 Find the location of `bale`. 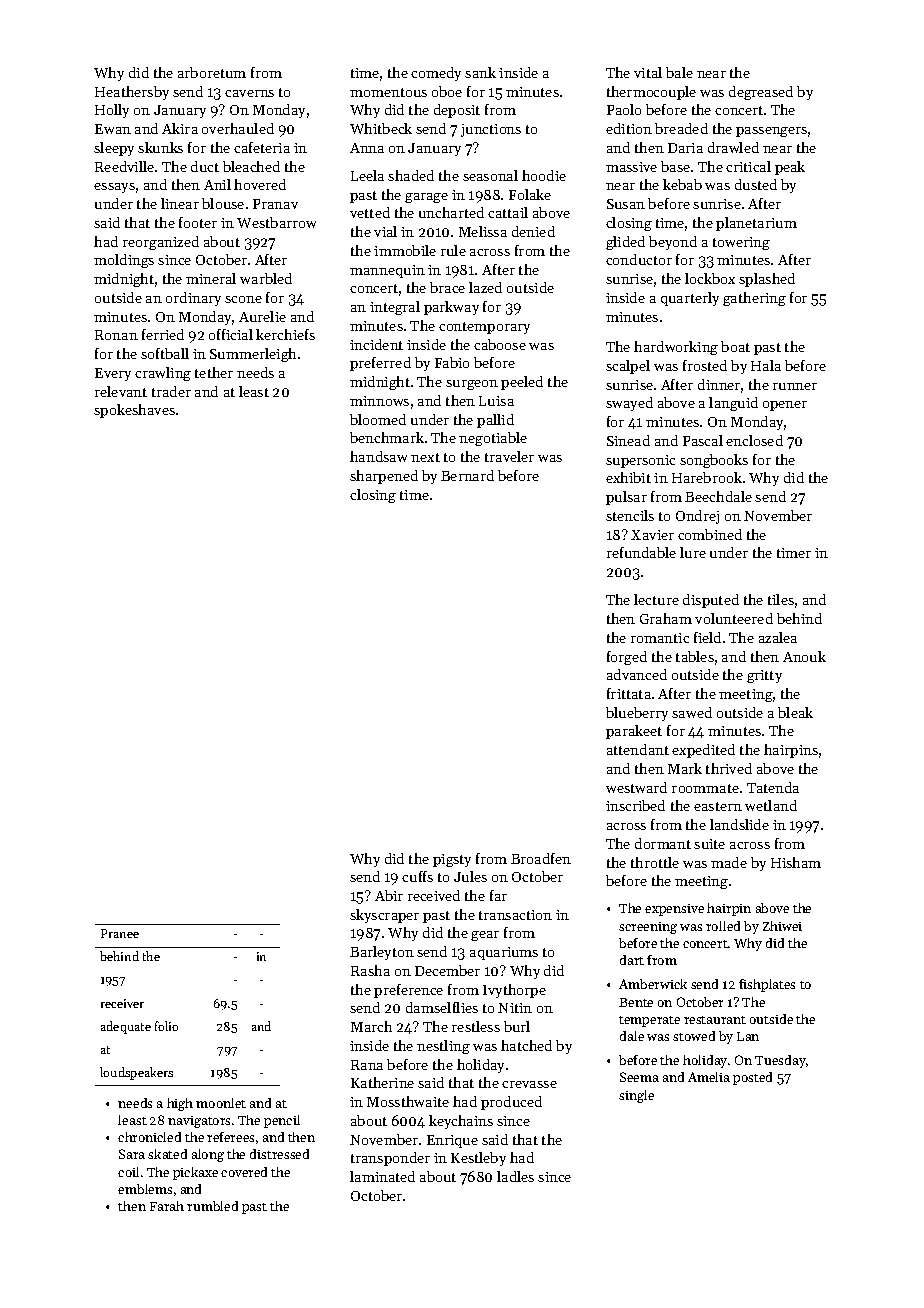

bale is located at coordinates (679, 72).
